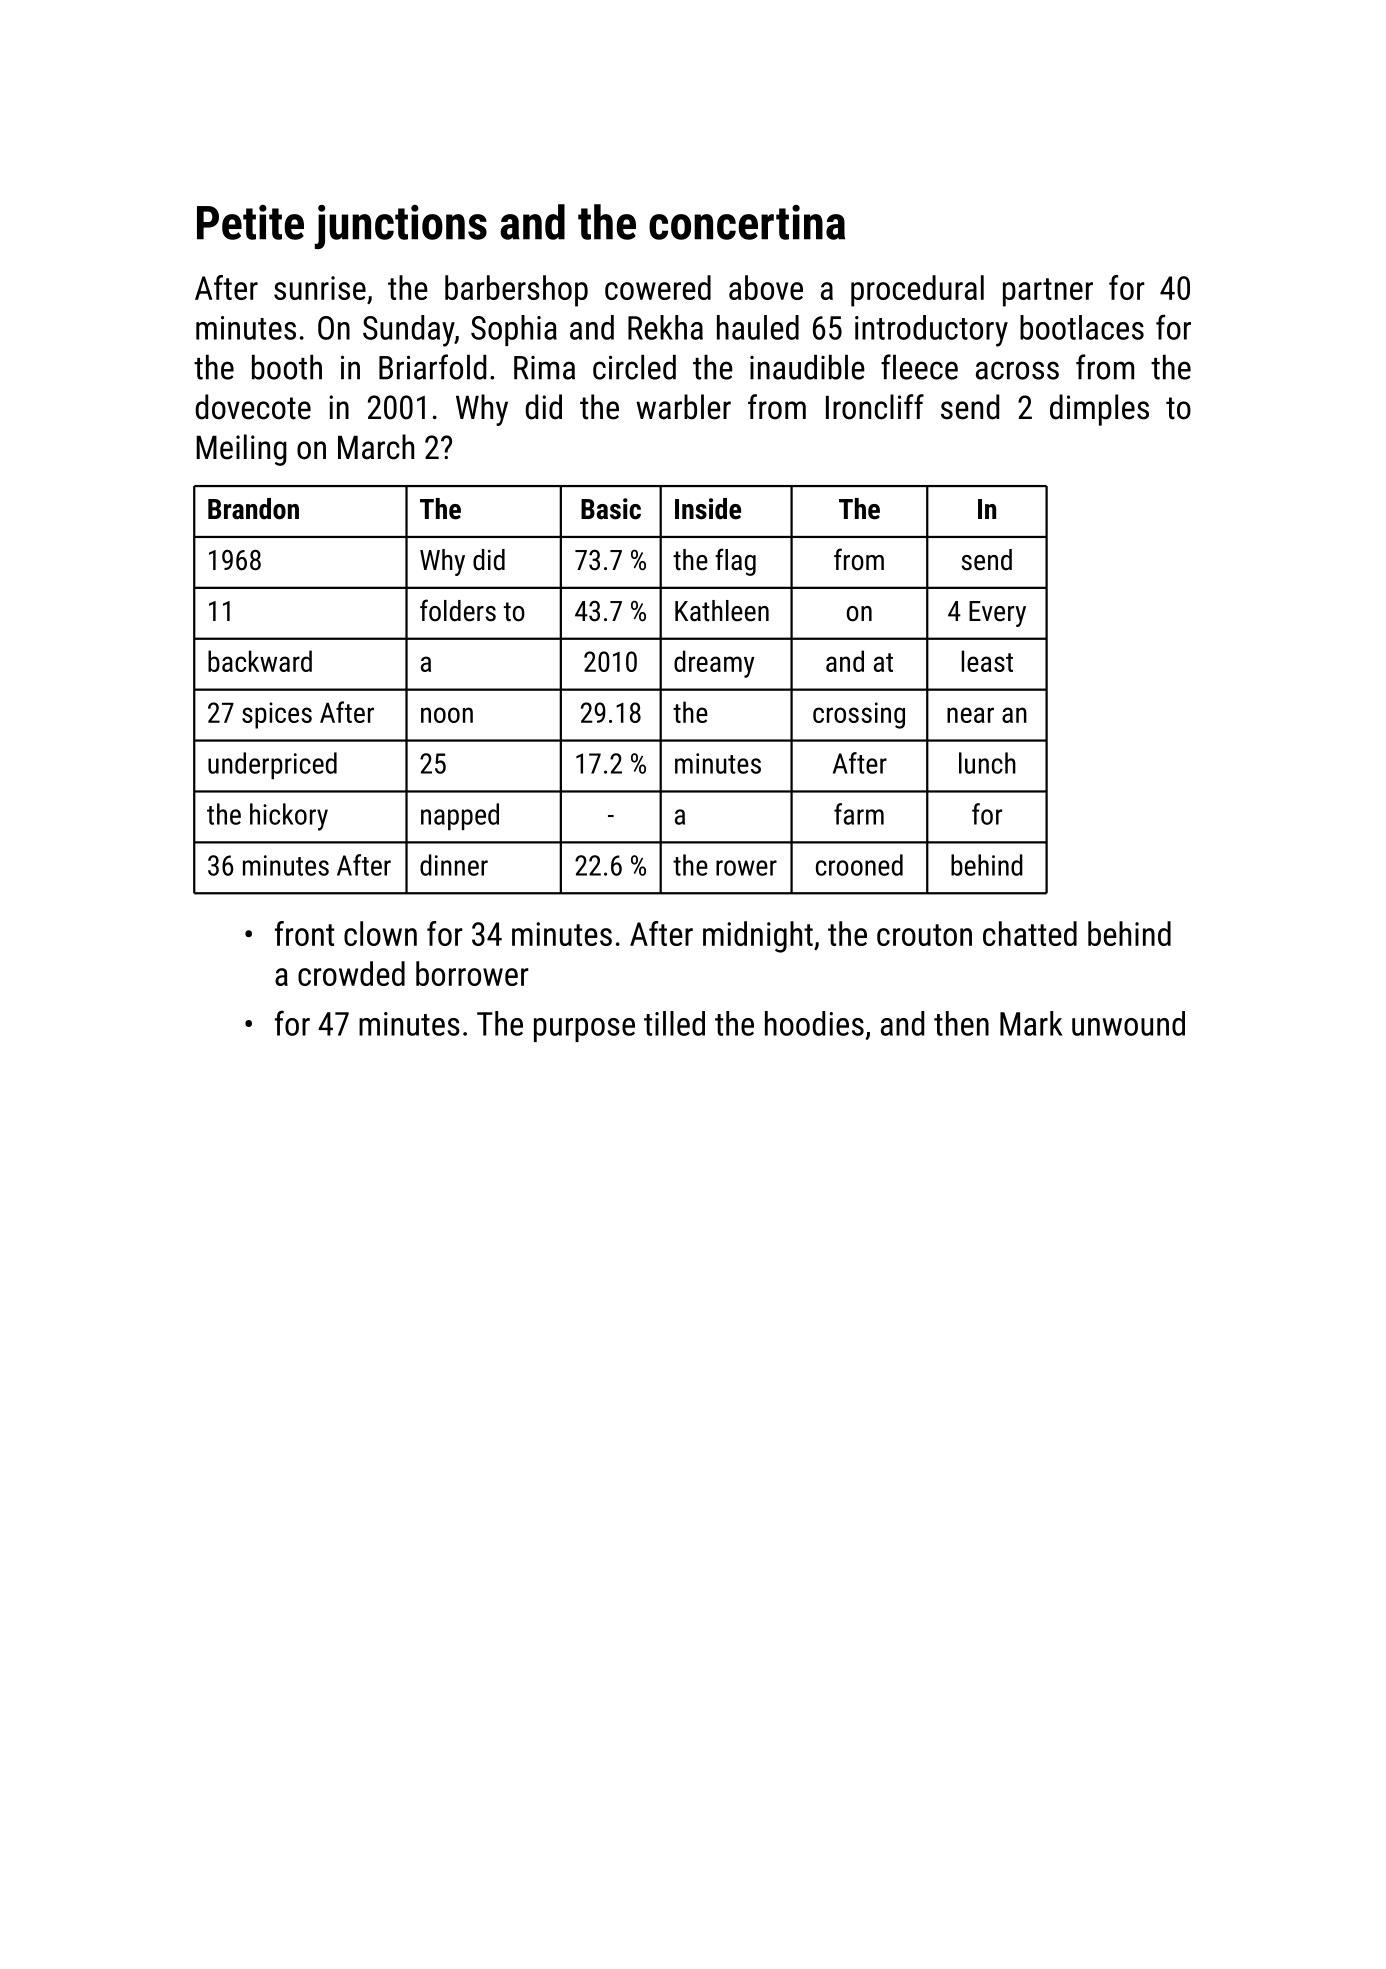  I want to click on Kathleen, so click(722, 611).
